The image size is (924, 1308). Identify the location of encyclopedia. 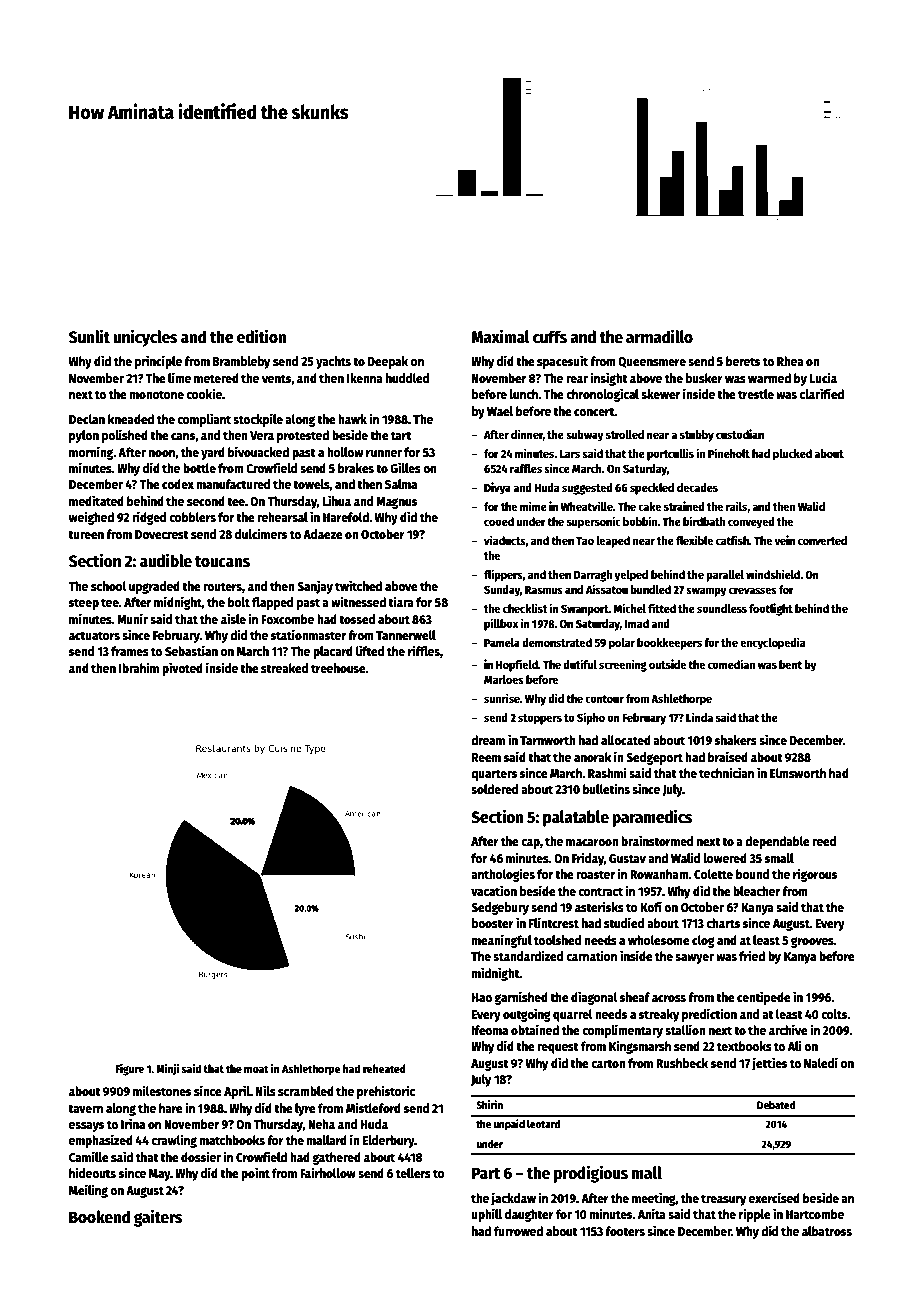
(772, 643).
